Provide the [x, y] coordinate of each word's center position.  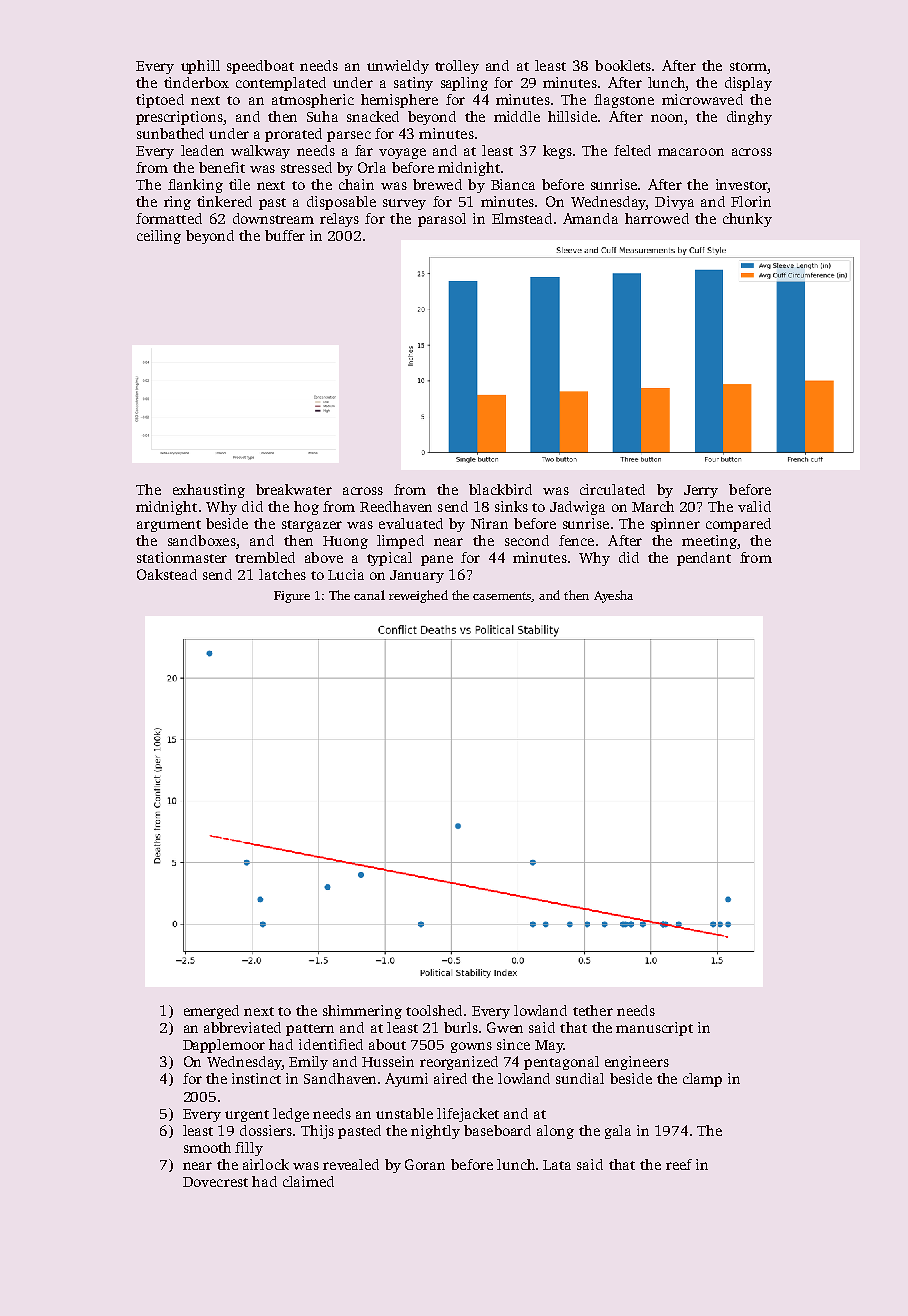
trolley [457, 67]
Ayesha [613, 596]
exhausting [209, 491]
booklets [623, 65]
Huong [345, 542]
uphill [200, 67]
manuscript [654, 1029]
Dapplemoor [224, 1046]
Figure [292, 597]
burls [461, 1027]
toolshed [434, 1010]
